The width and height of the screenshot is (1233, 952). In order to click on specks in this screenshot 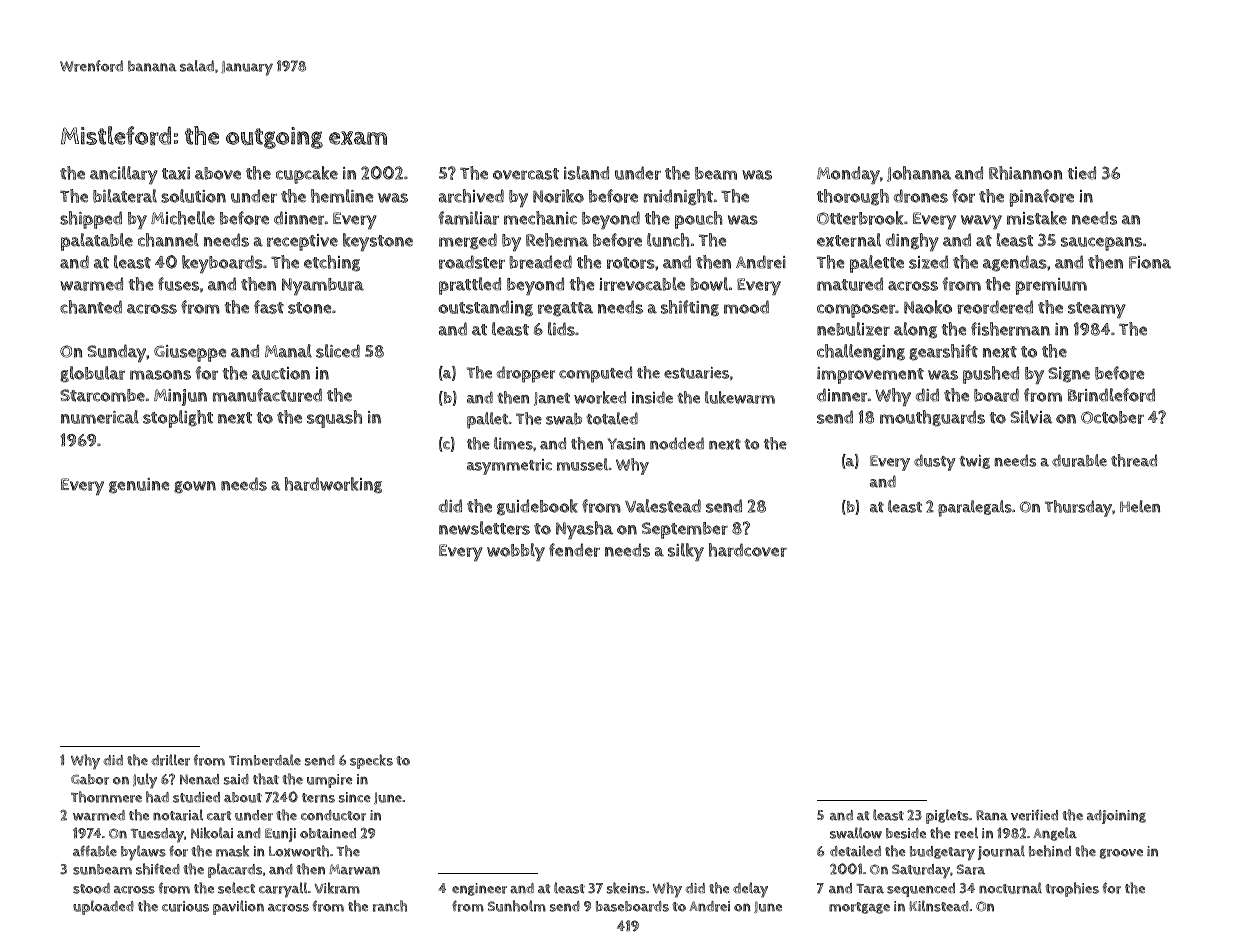, I will do `click(371, 761)`.
